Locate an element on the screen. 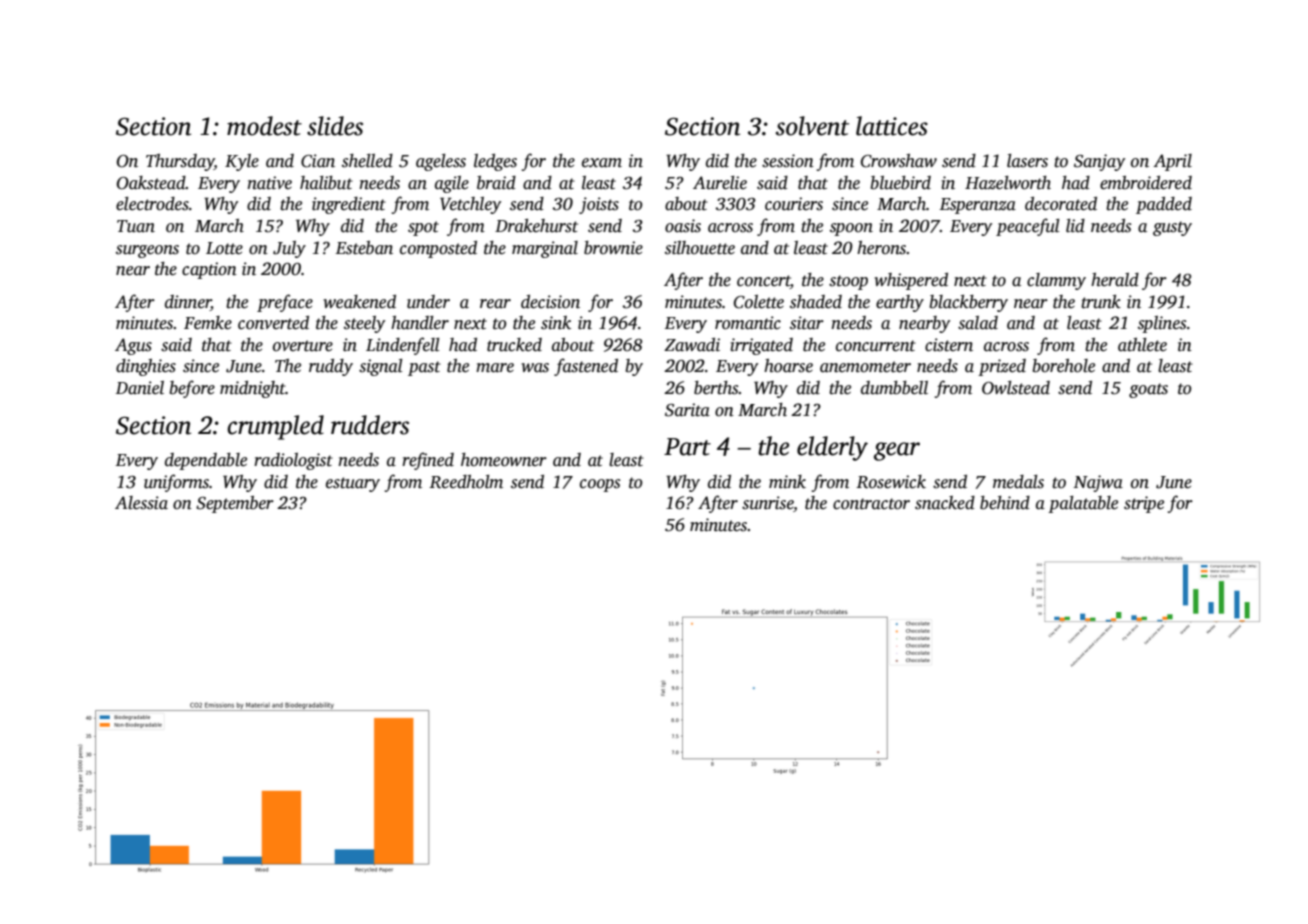 This screenshot has height=924, width=1308. Crowshaw is located at coordinates (899, 161).
